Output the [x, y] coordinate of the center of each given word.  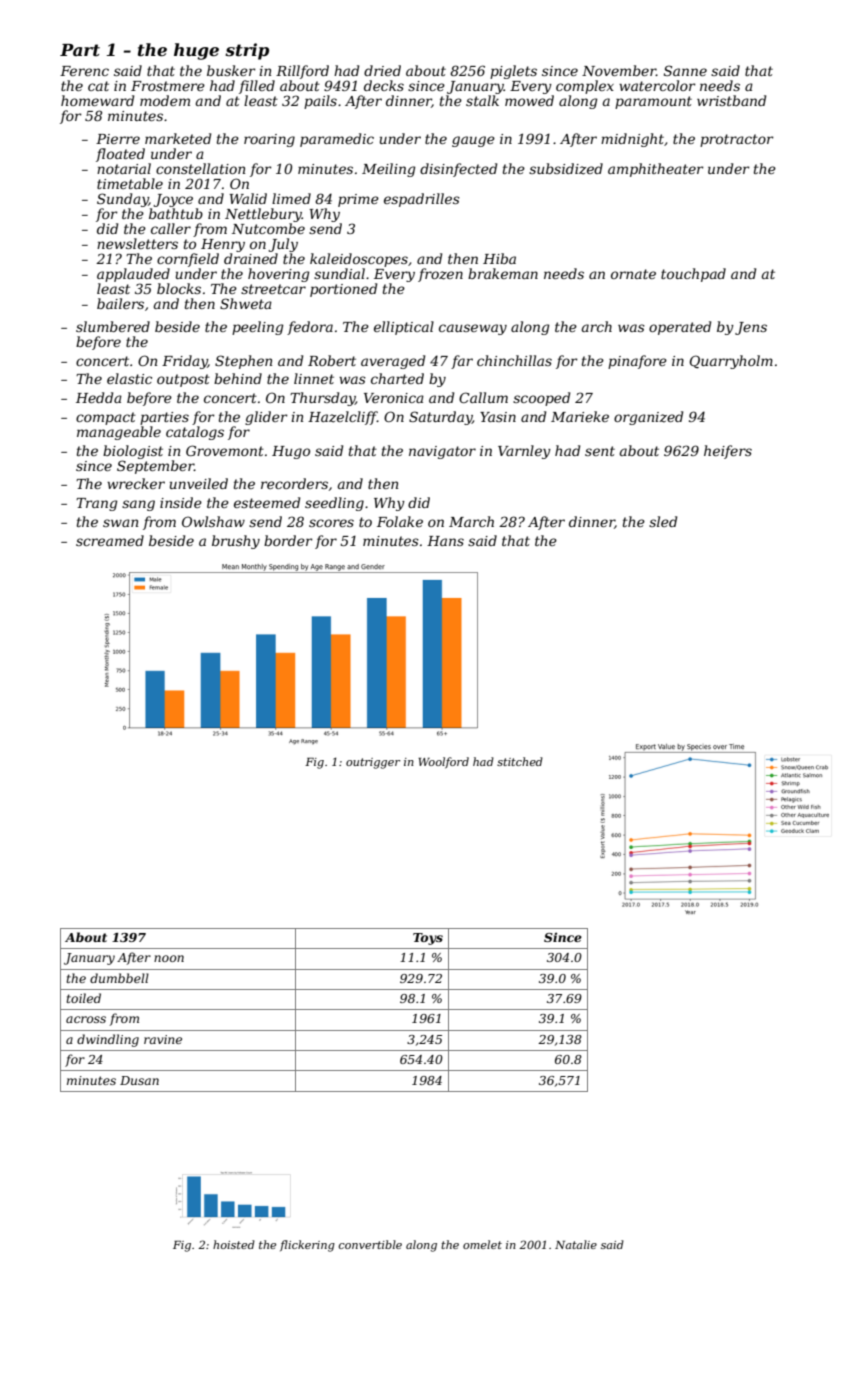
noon [169, 958]
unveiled [199, 483]
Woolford [443, 763]
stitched [520, 761]
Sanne [685, 70]
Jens [751, 328]
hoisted [234, 1244]
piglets [513, 72]
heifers [728, 452]
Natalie [576, 1244]
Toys [428, 939]
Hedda [99, 397]
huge [196, 51]
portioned [343, 290]
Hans [445, 541]
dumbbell [119, 978]
